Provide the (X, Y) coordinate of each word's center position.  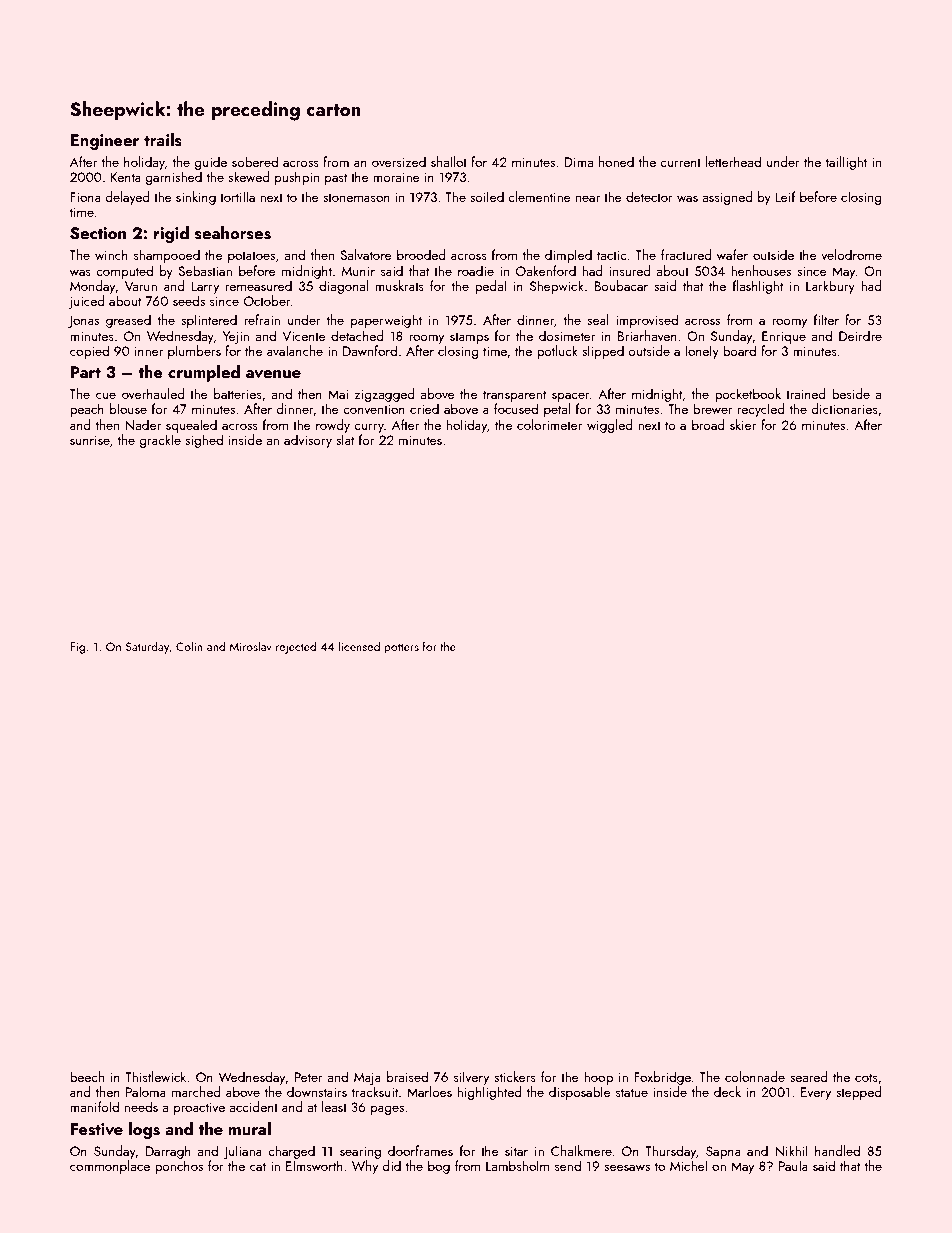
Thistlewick (155, 1076)
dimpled (568, 256)
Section (98, 233)
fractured (686, 254)
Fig (77, 648)
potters (401, 648)
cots (866, 1077)
